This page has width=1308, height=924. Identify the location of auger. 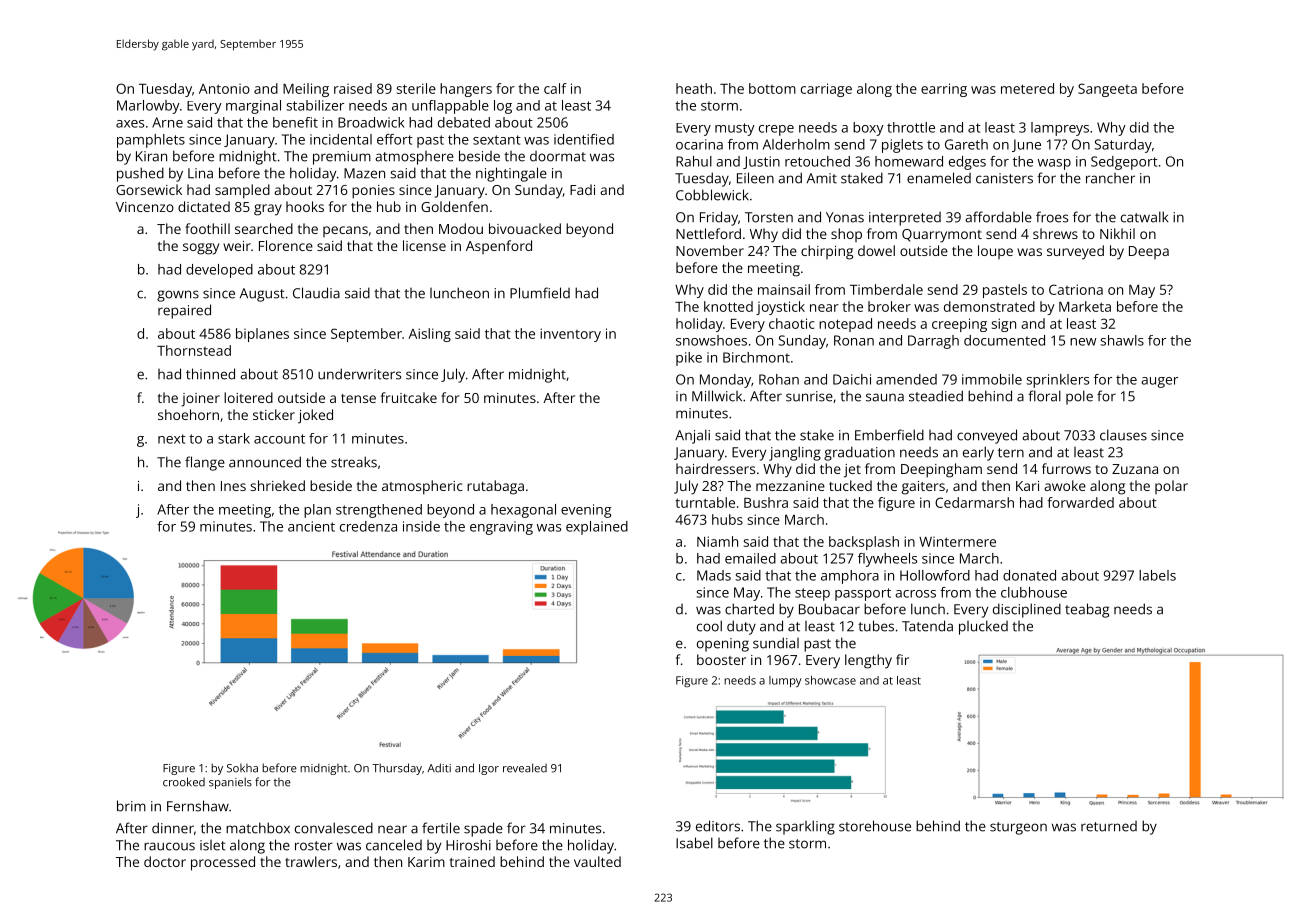
(1159, 382).
